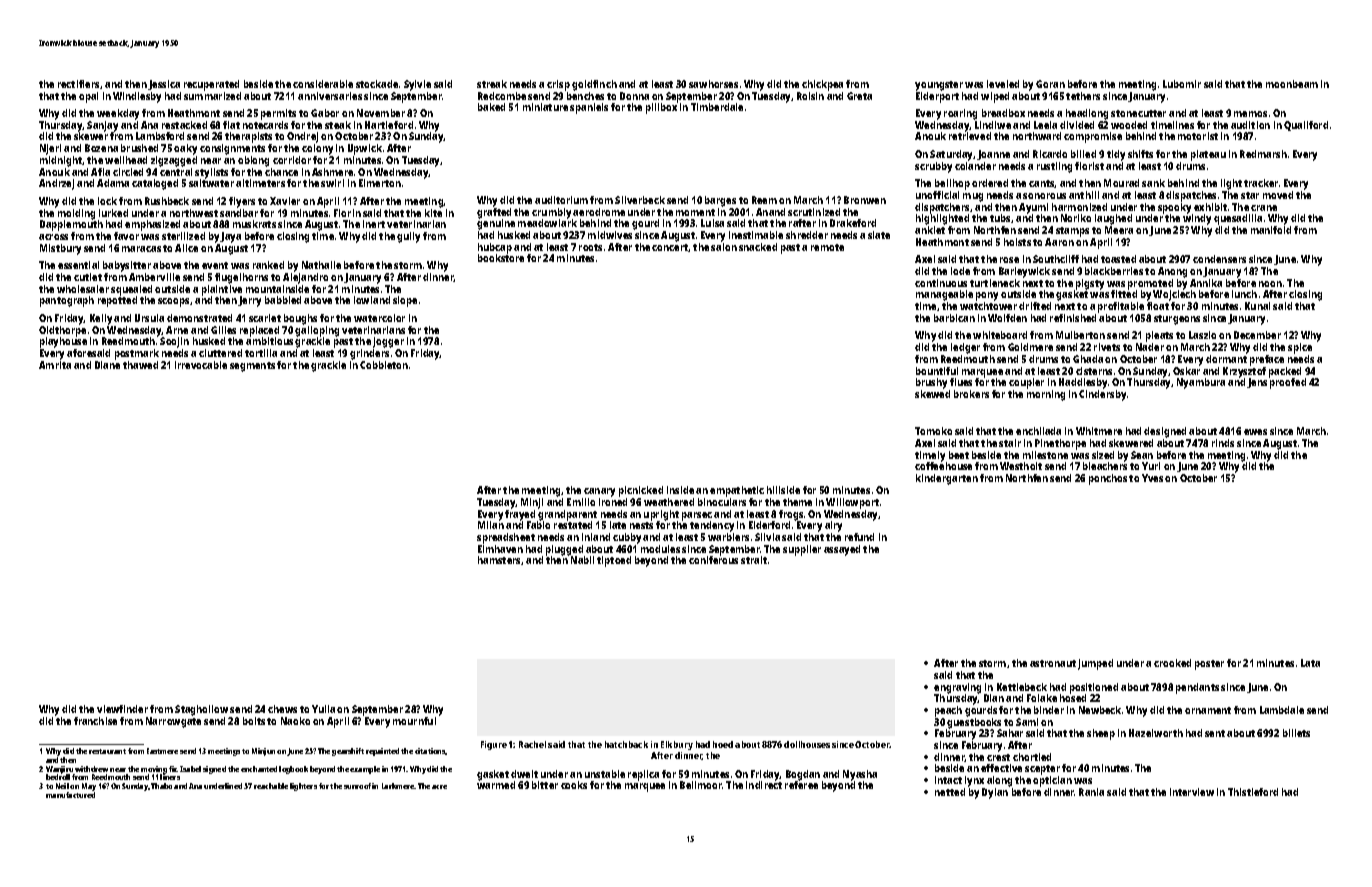  I want to click on manufactured, so click(70, 795).
